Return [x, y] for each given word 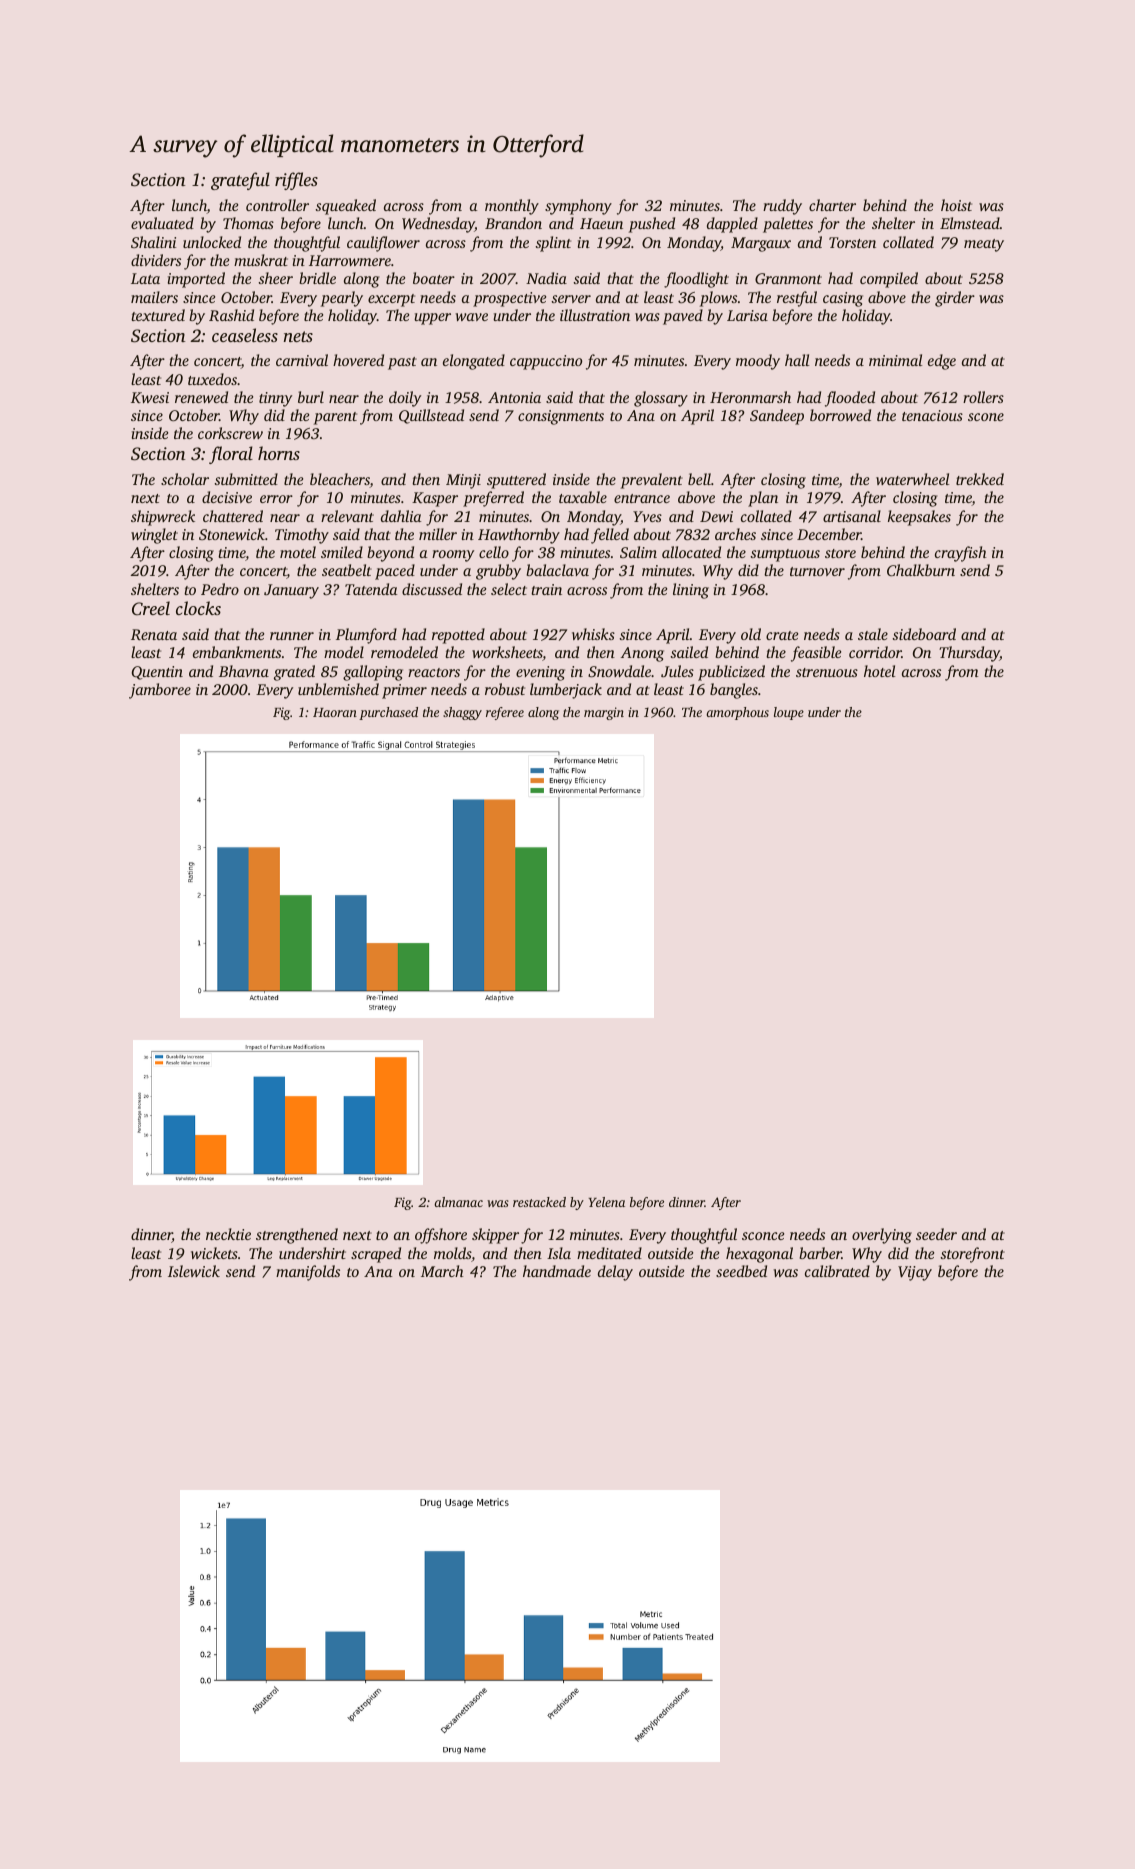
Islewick [194, 1271]
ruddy [782, 207]
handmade [557, 1271]
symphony [578, 207]
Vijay [915, 1273]
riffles [296, 181]
